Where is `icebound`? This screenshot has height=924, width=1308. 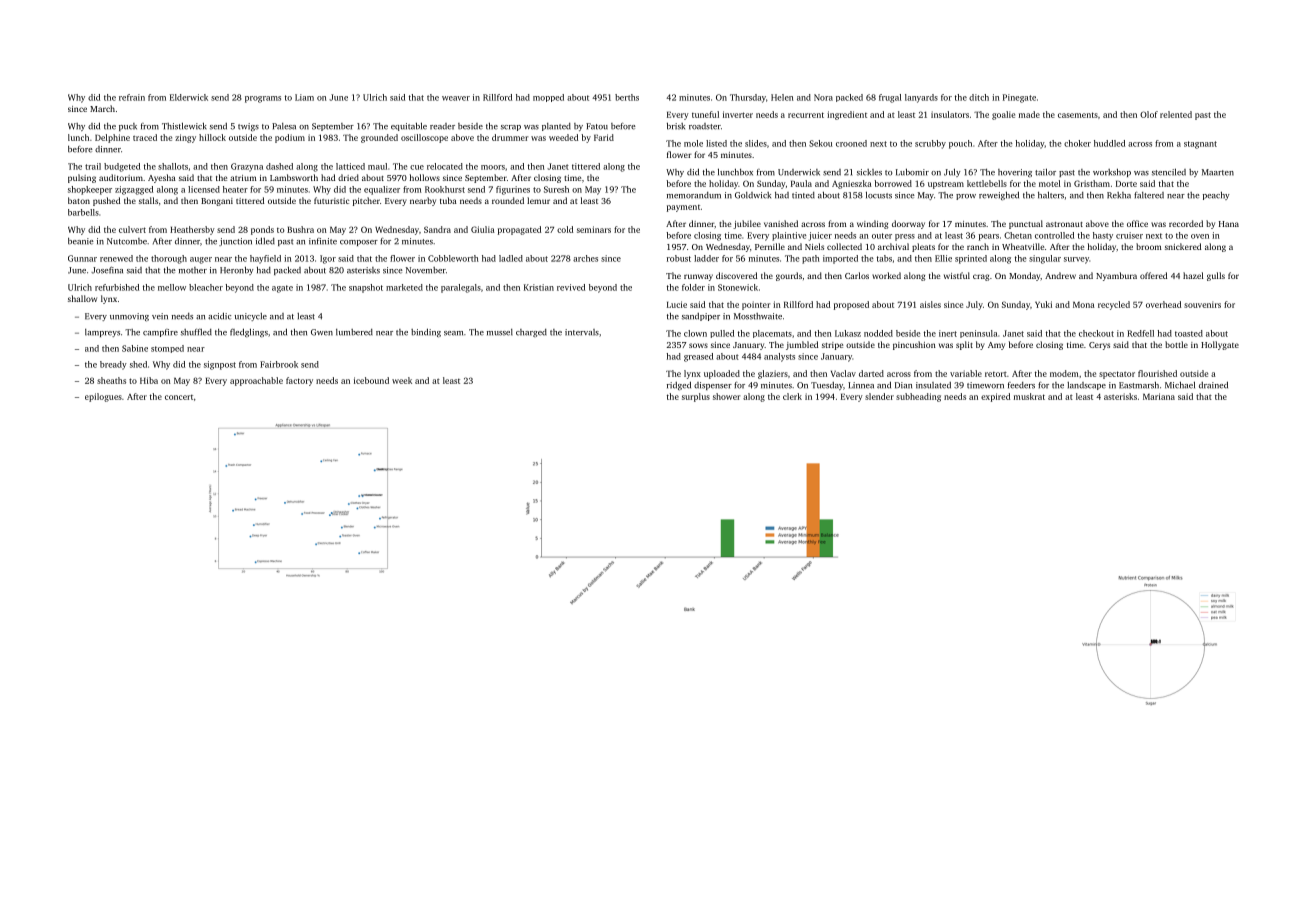 icebound is located at coordinates (371, 380).
